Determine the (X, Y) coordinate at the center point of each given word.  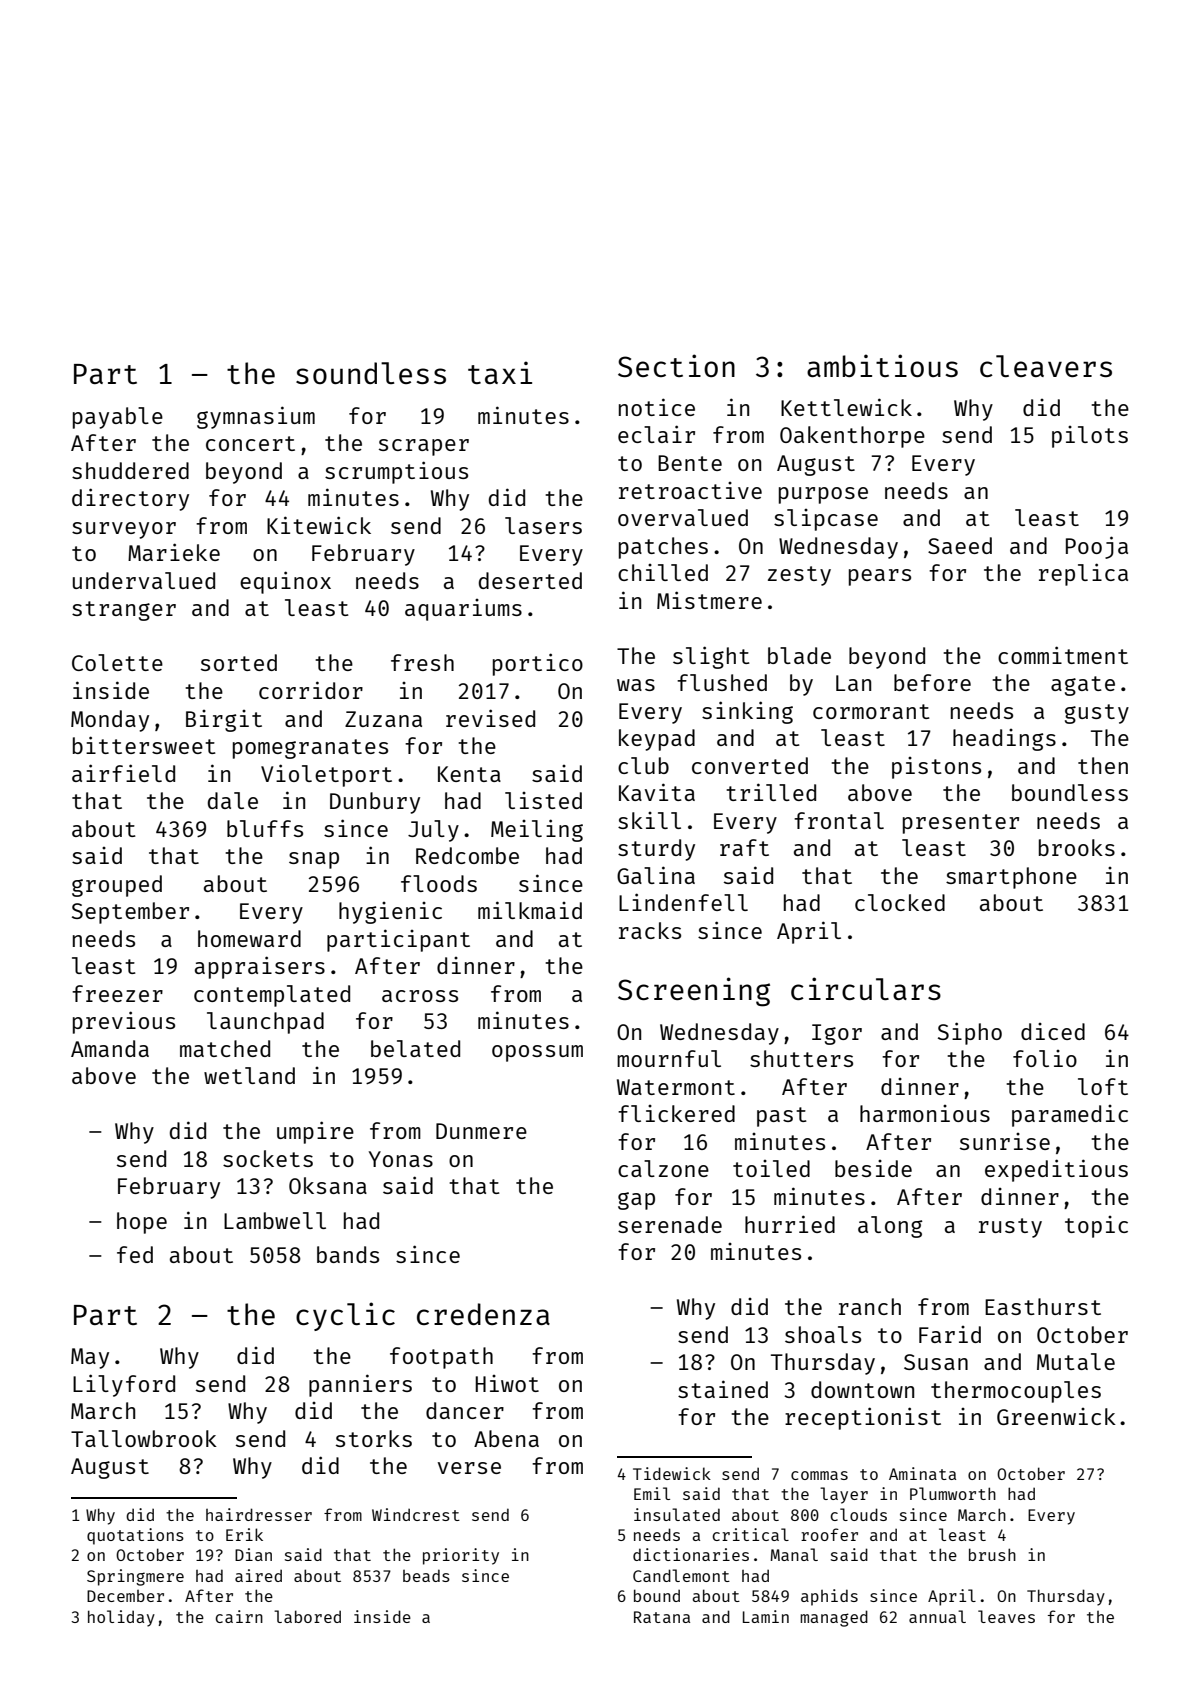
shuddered (130, 470)
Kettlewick (846, 407)
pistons (936, 768)
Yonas (401, 1159)
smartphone (1011, 878)
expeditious (1056, 1170)
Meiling (537, 830)
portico (538, 664)
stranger (124, 611)
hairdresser (259, 1514)
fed (135, 1254)
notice (657, 407)
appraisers (260, 967)
